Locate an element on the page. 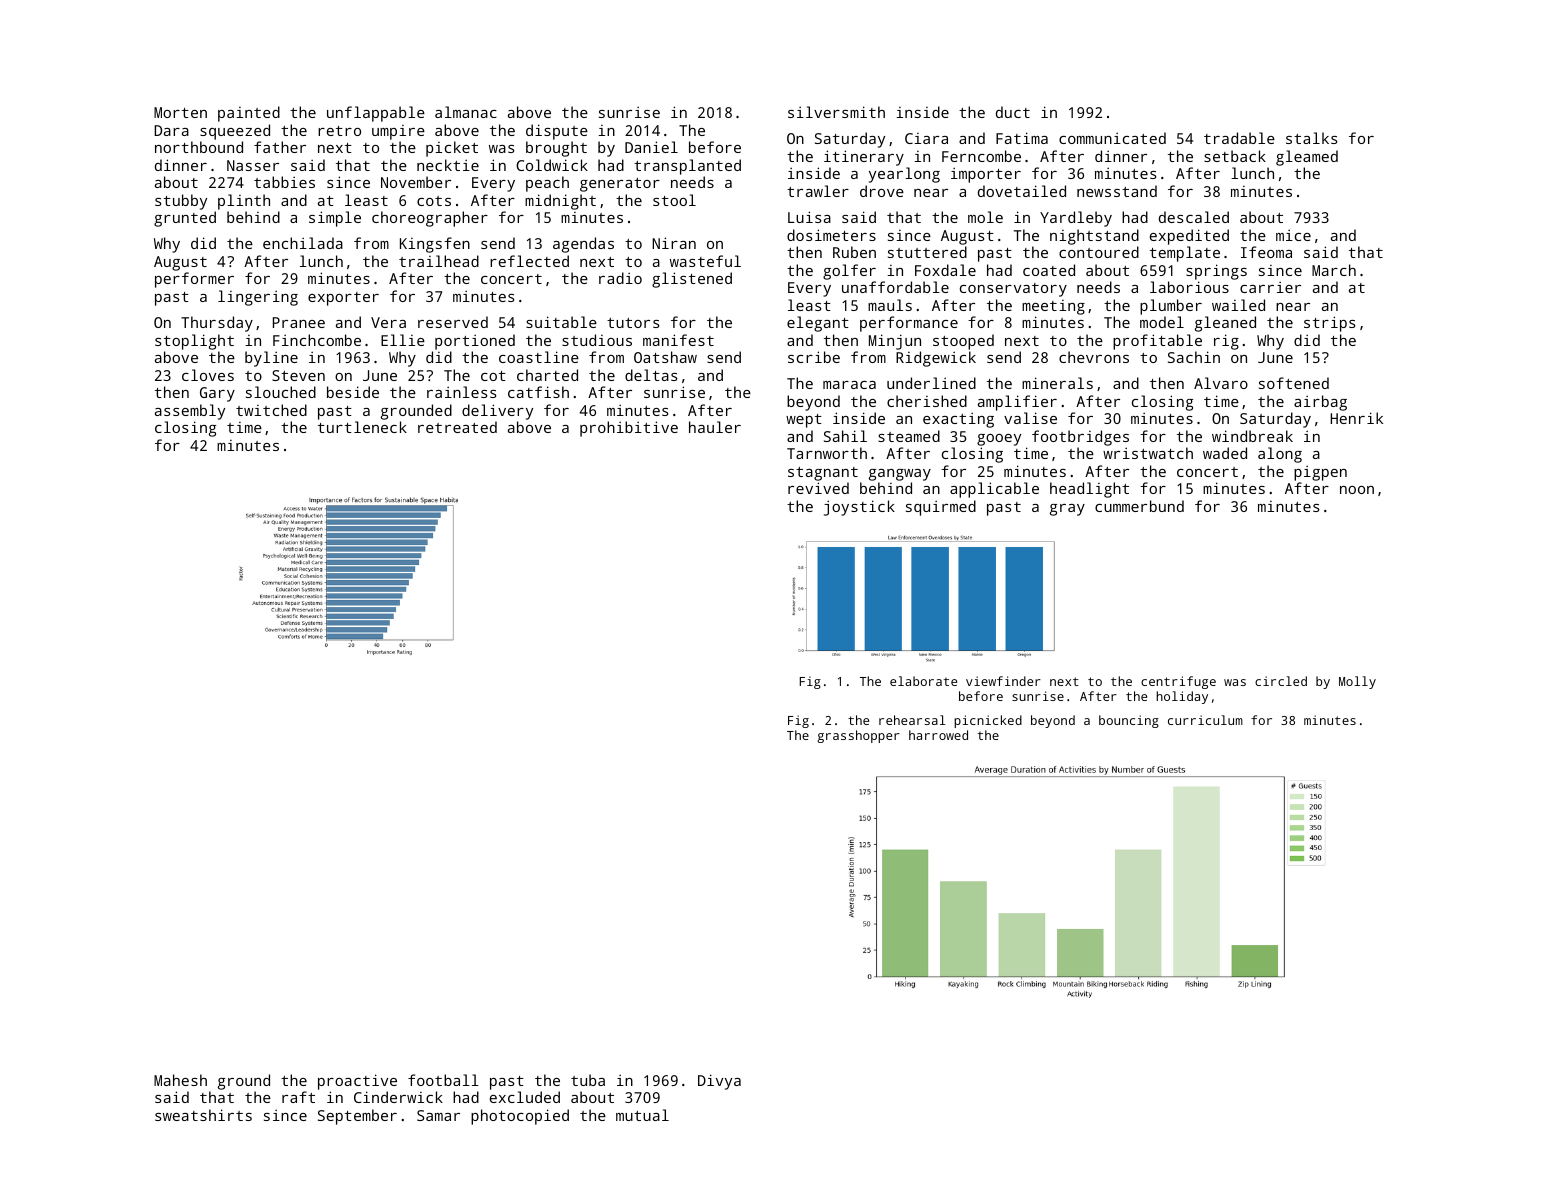  grunted is located at coordinates (185, 219).
